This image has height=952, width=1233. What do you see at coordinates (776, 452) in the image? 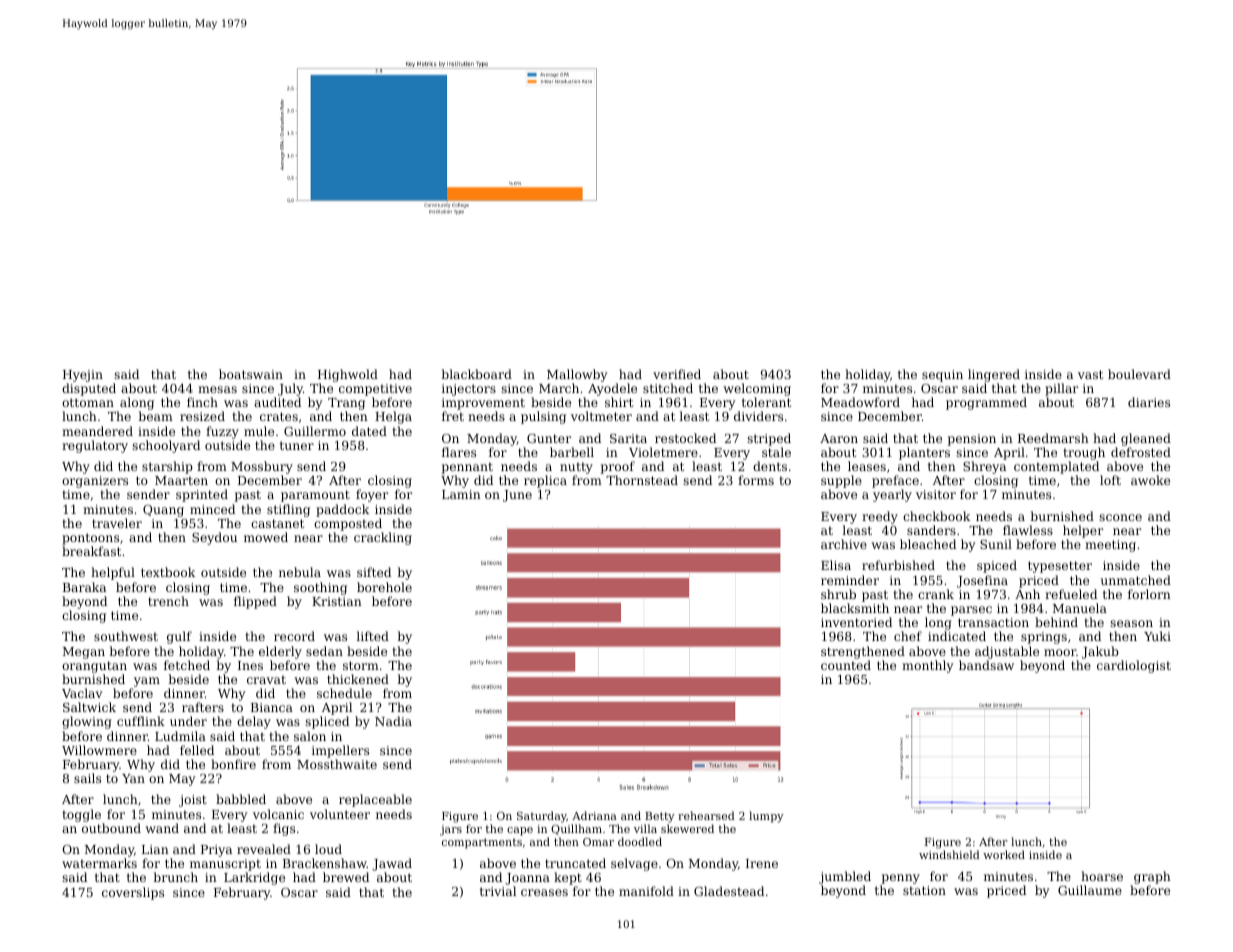
I see `stale` at bounding box center [776, 452].
